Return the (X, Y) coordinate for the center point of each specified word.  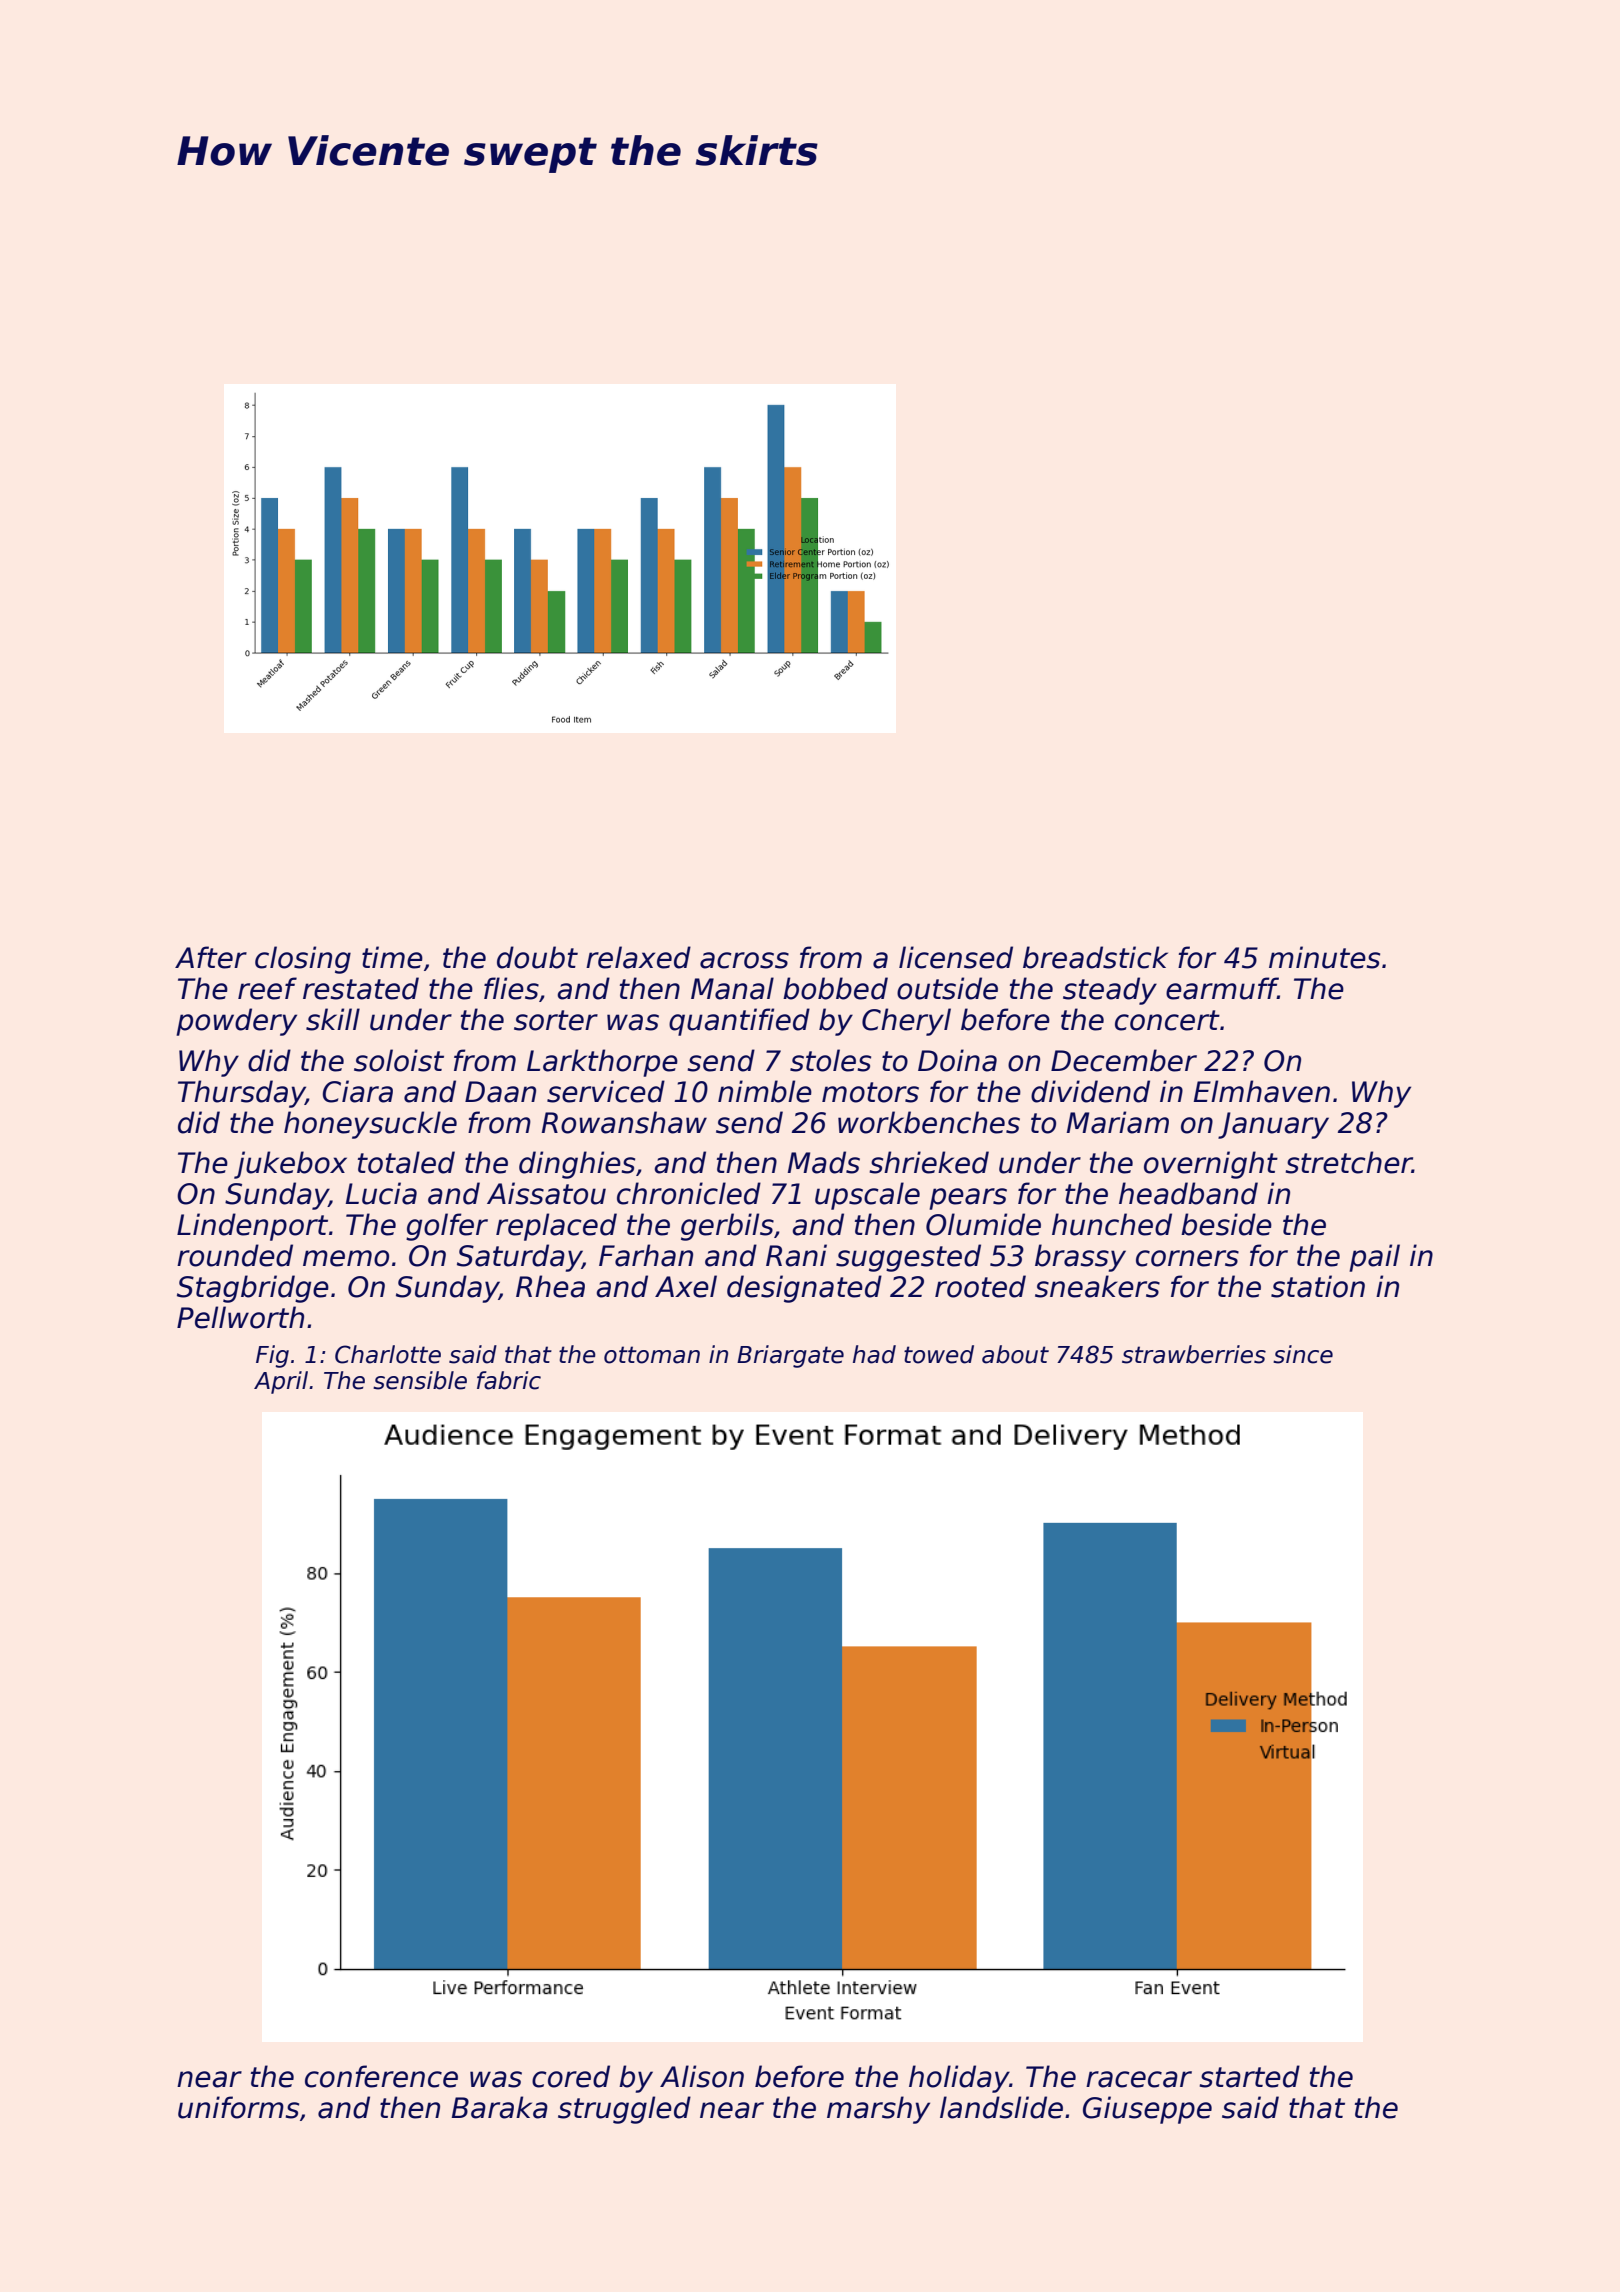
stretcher (1348, 1162)
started (1249, 2076)
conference (381, 2076)
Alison (702, 2076)
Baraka (499, 2107)
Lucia (381, 1193)
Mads (823, 1162)
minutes (1324, 957)
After (211, 957)
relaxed (638, 957)
